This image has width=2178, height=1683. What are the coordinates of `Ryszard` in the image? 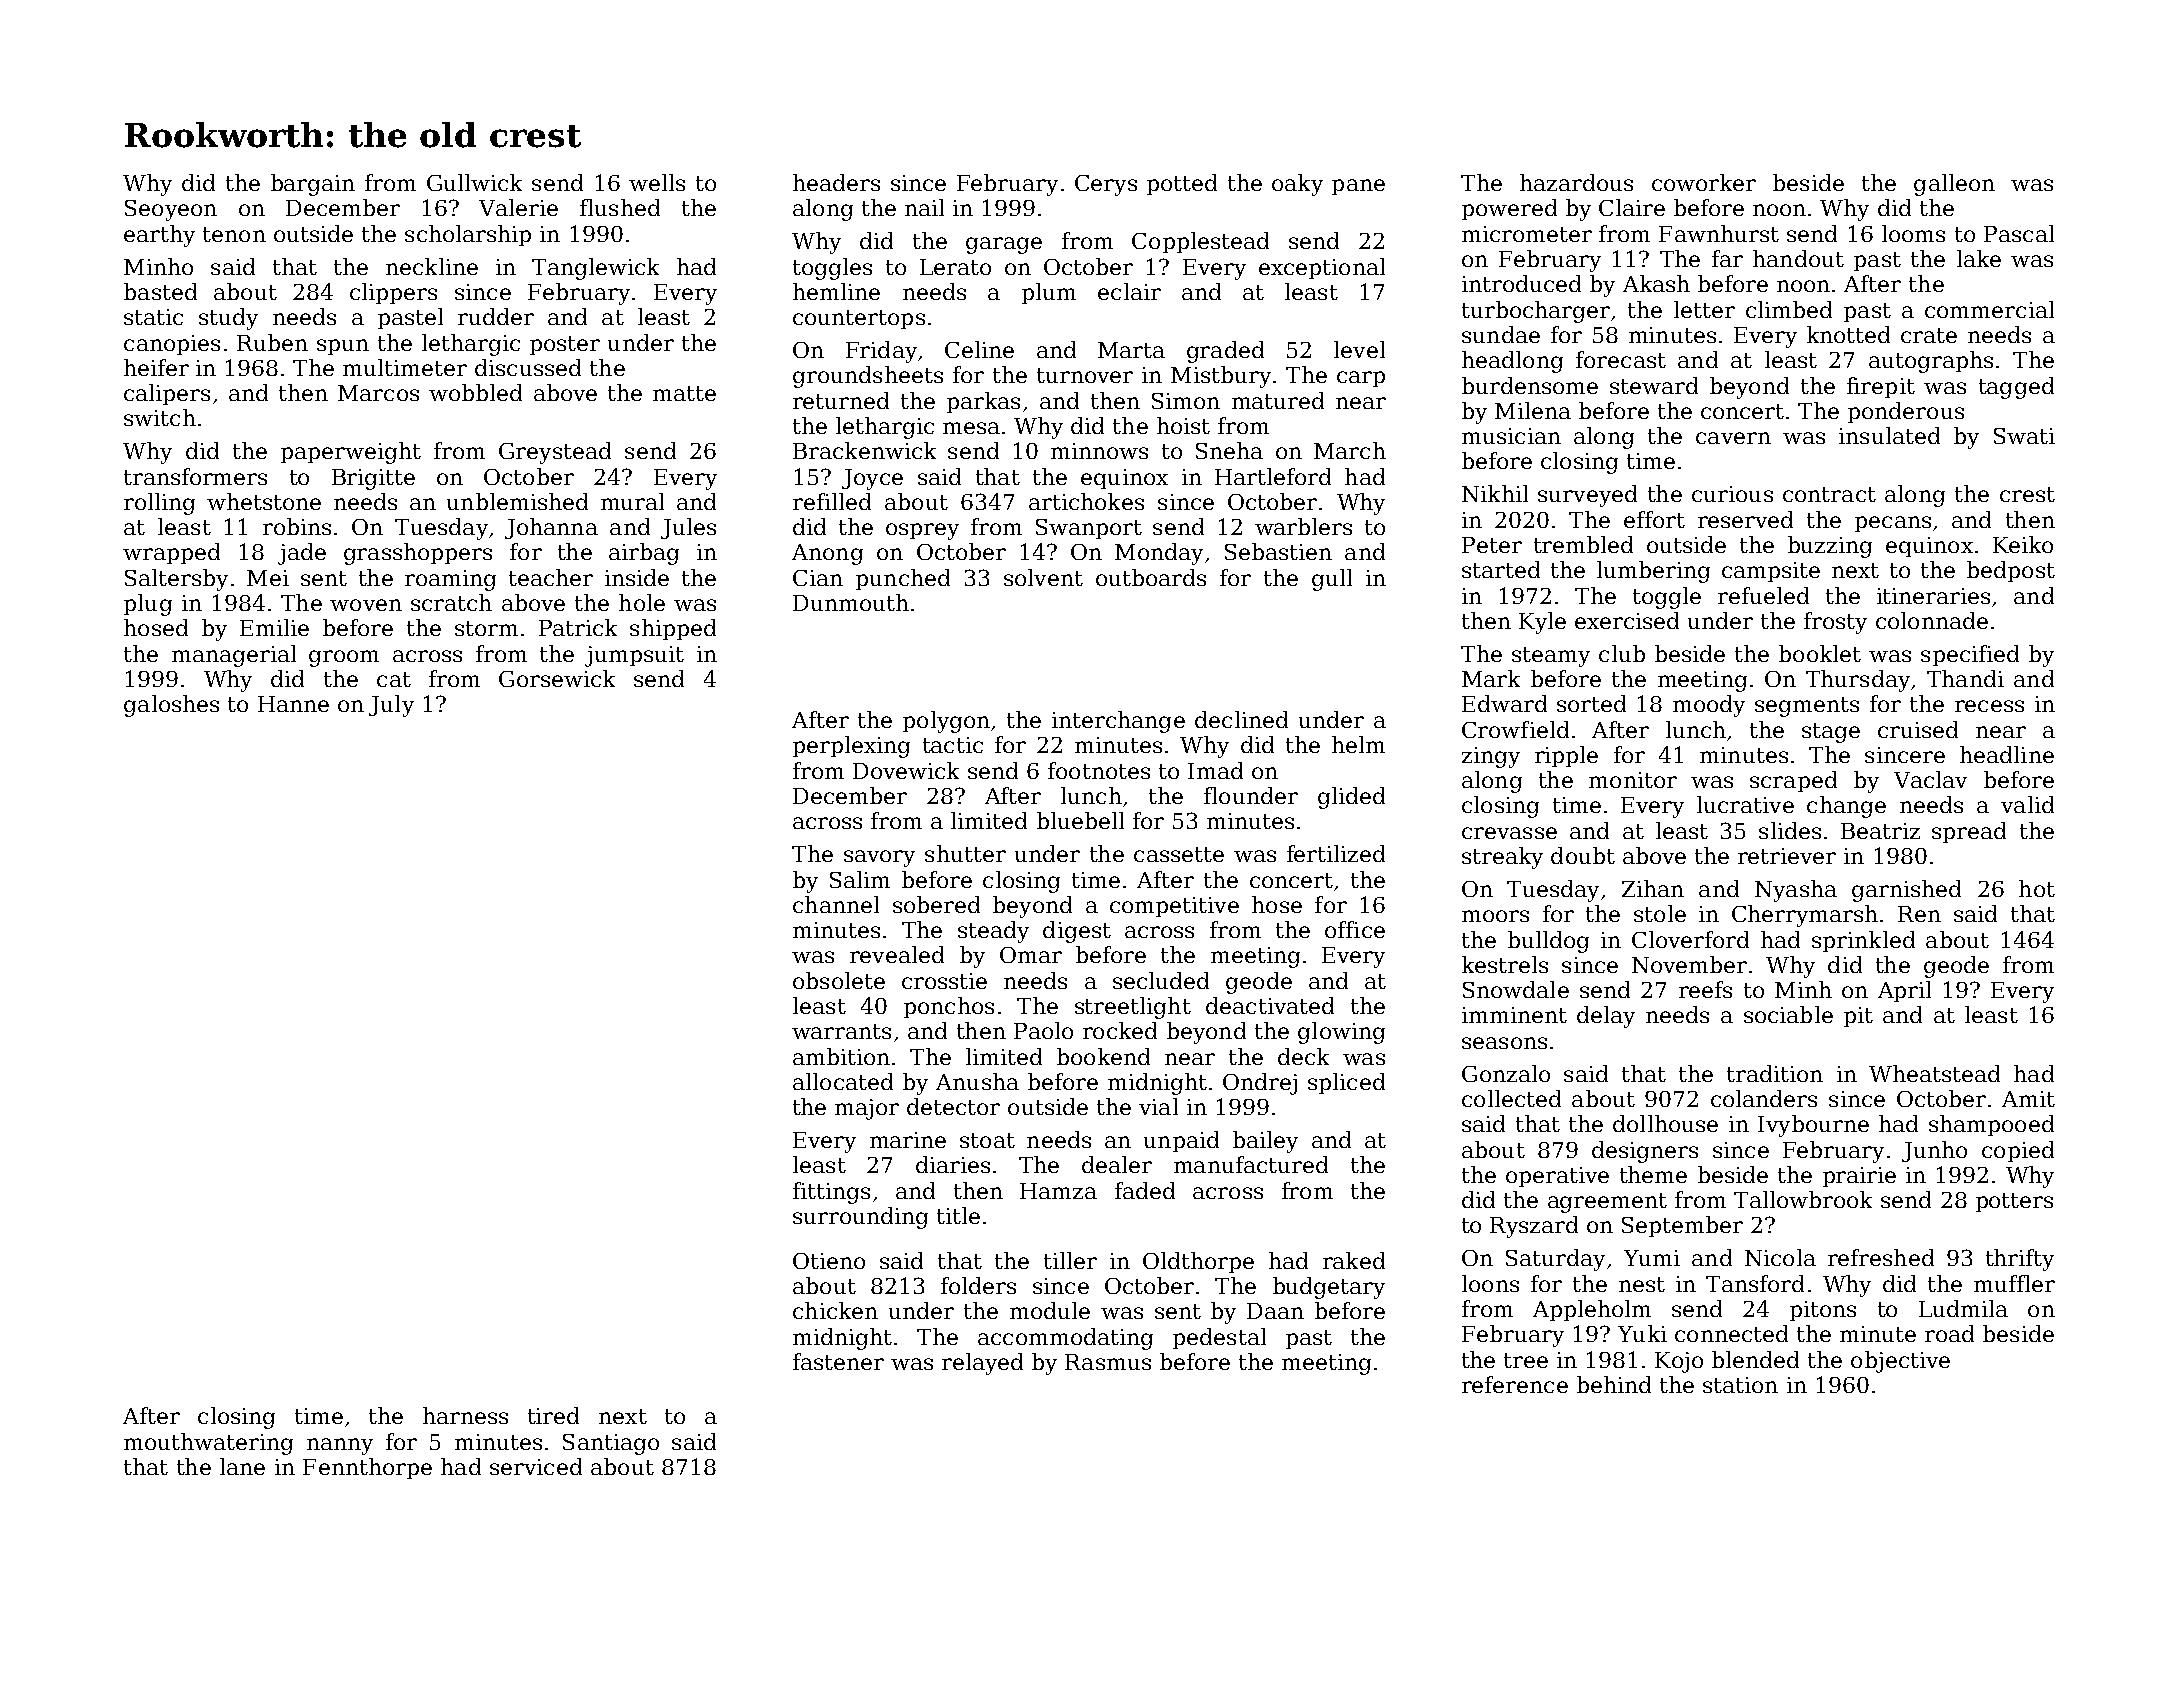 It's located at (1534, 1227).
